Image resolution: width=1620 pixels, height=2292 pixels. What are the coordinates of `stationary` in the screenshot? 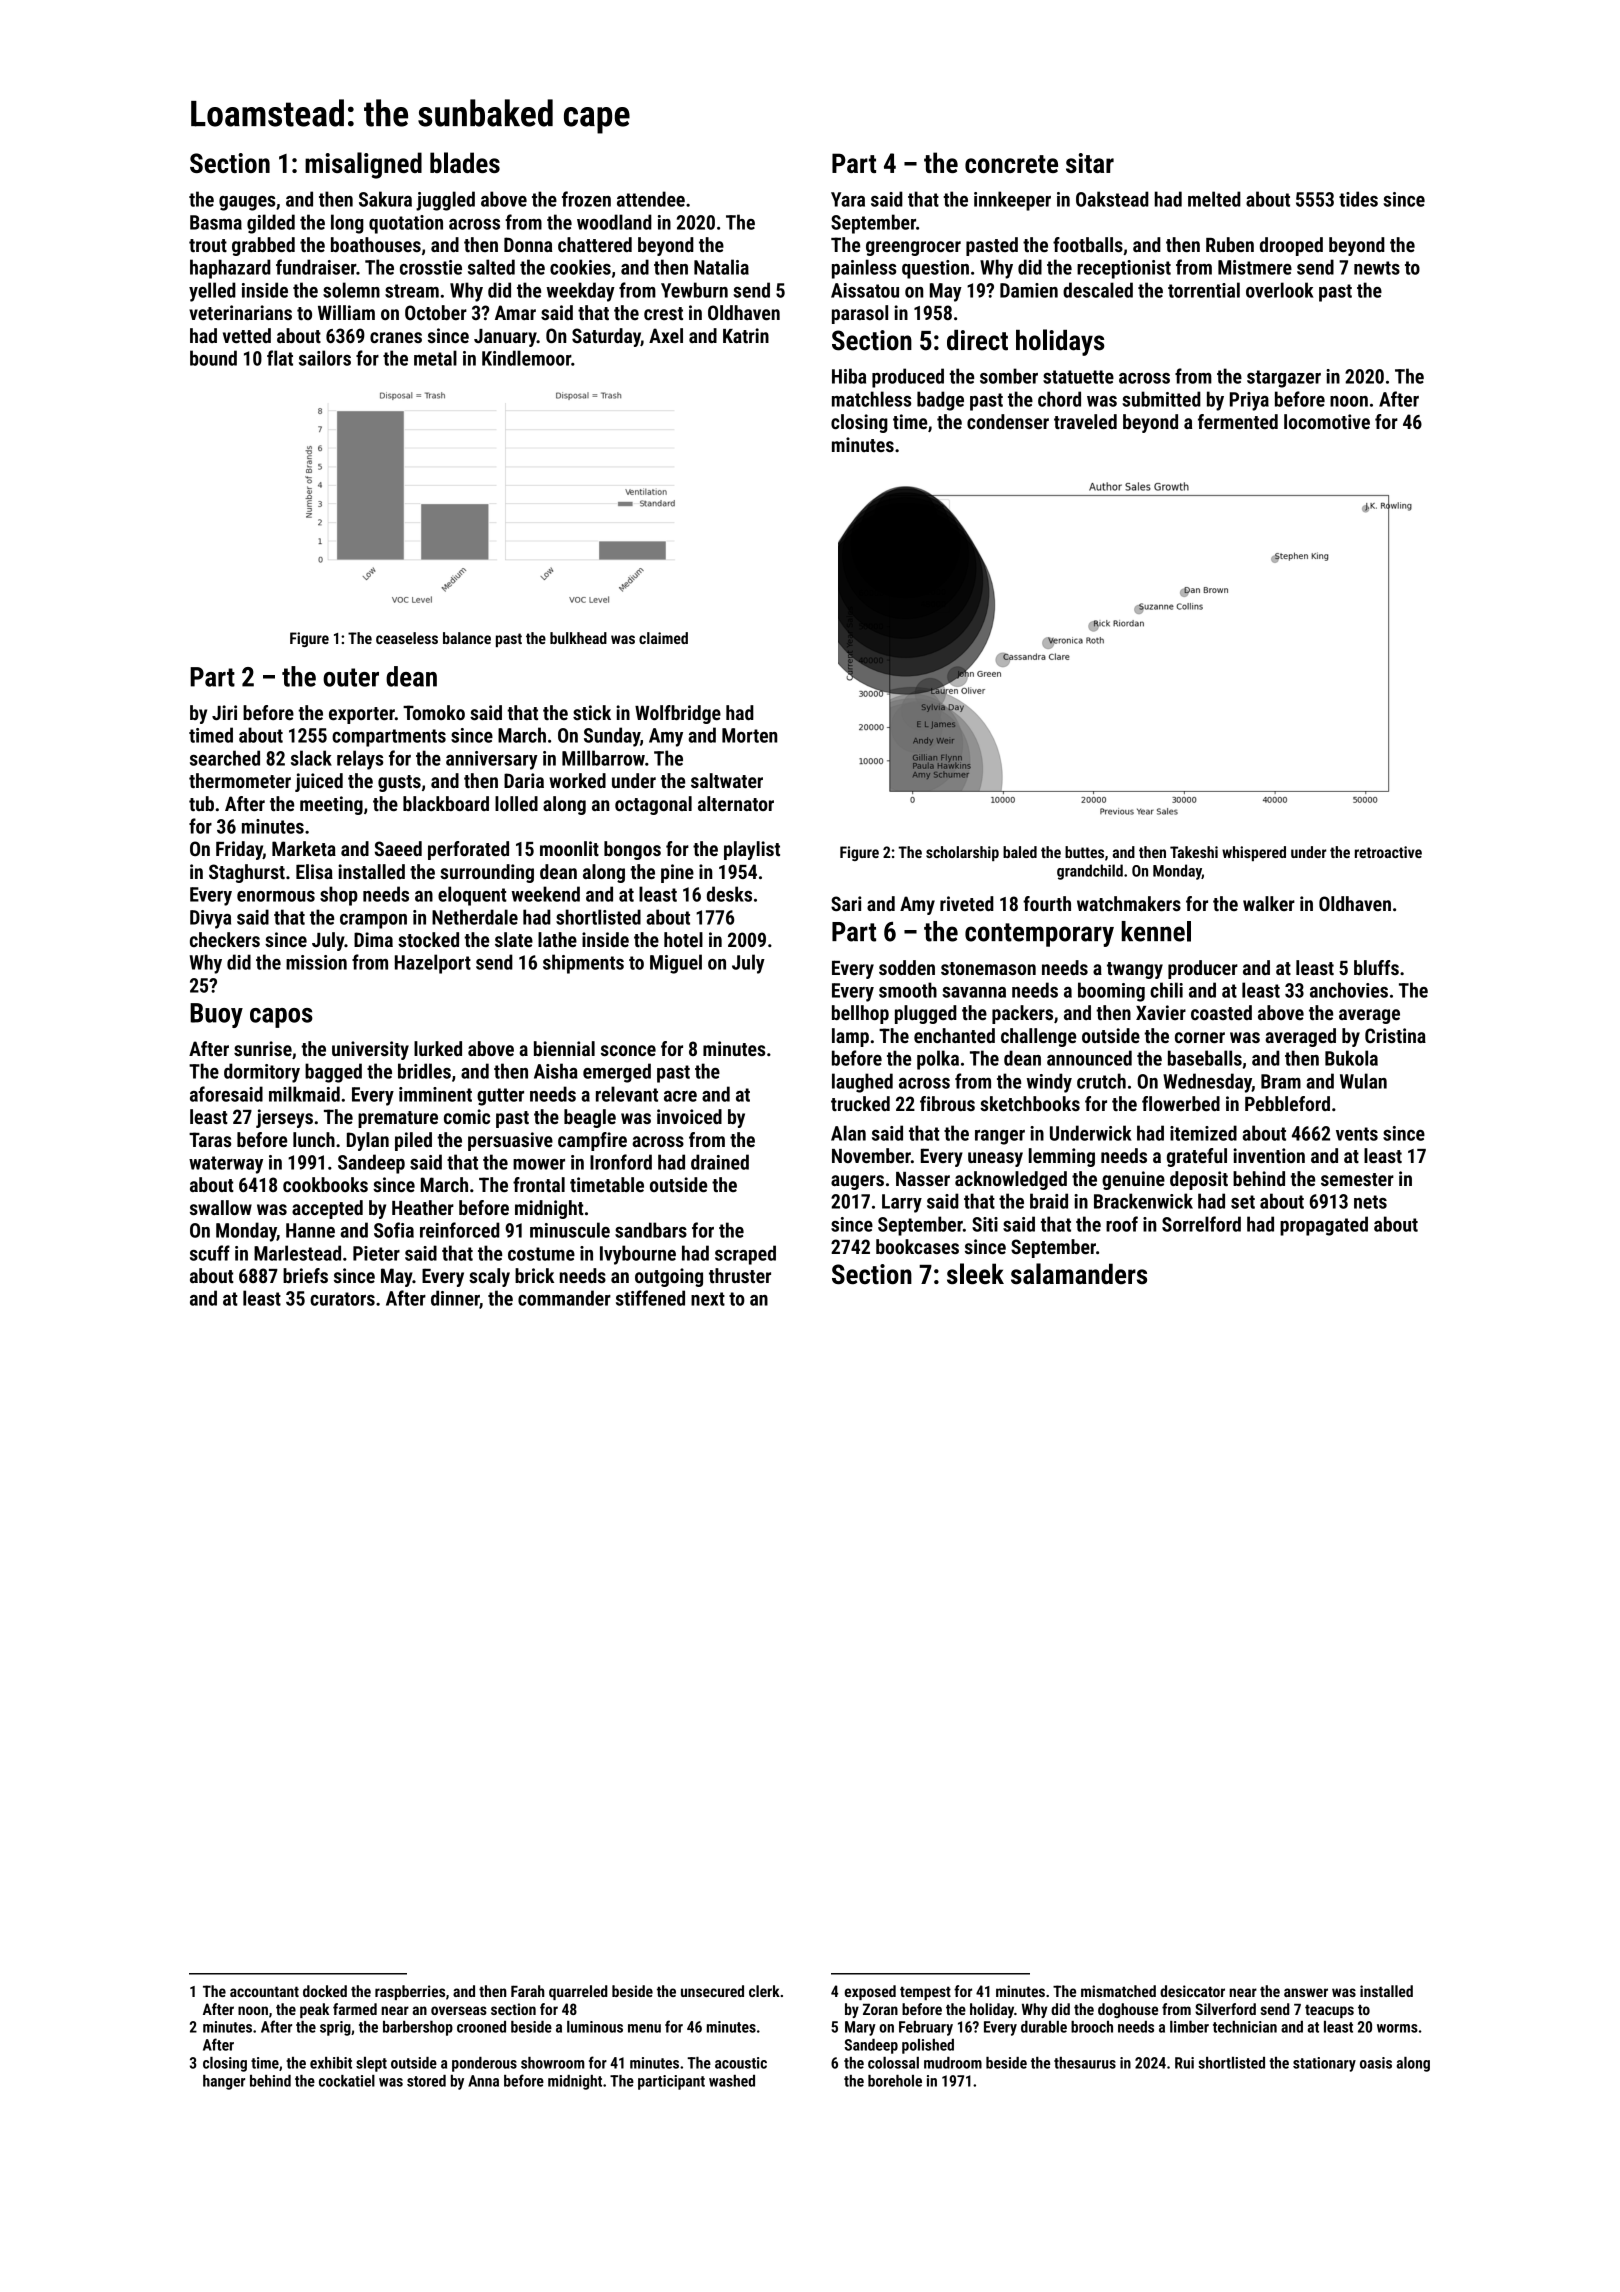 It's located at (1324, 2064).
